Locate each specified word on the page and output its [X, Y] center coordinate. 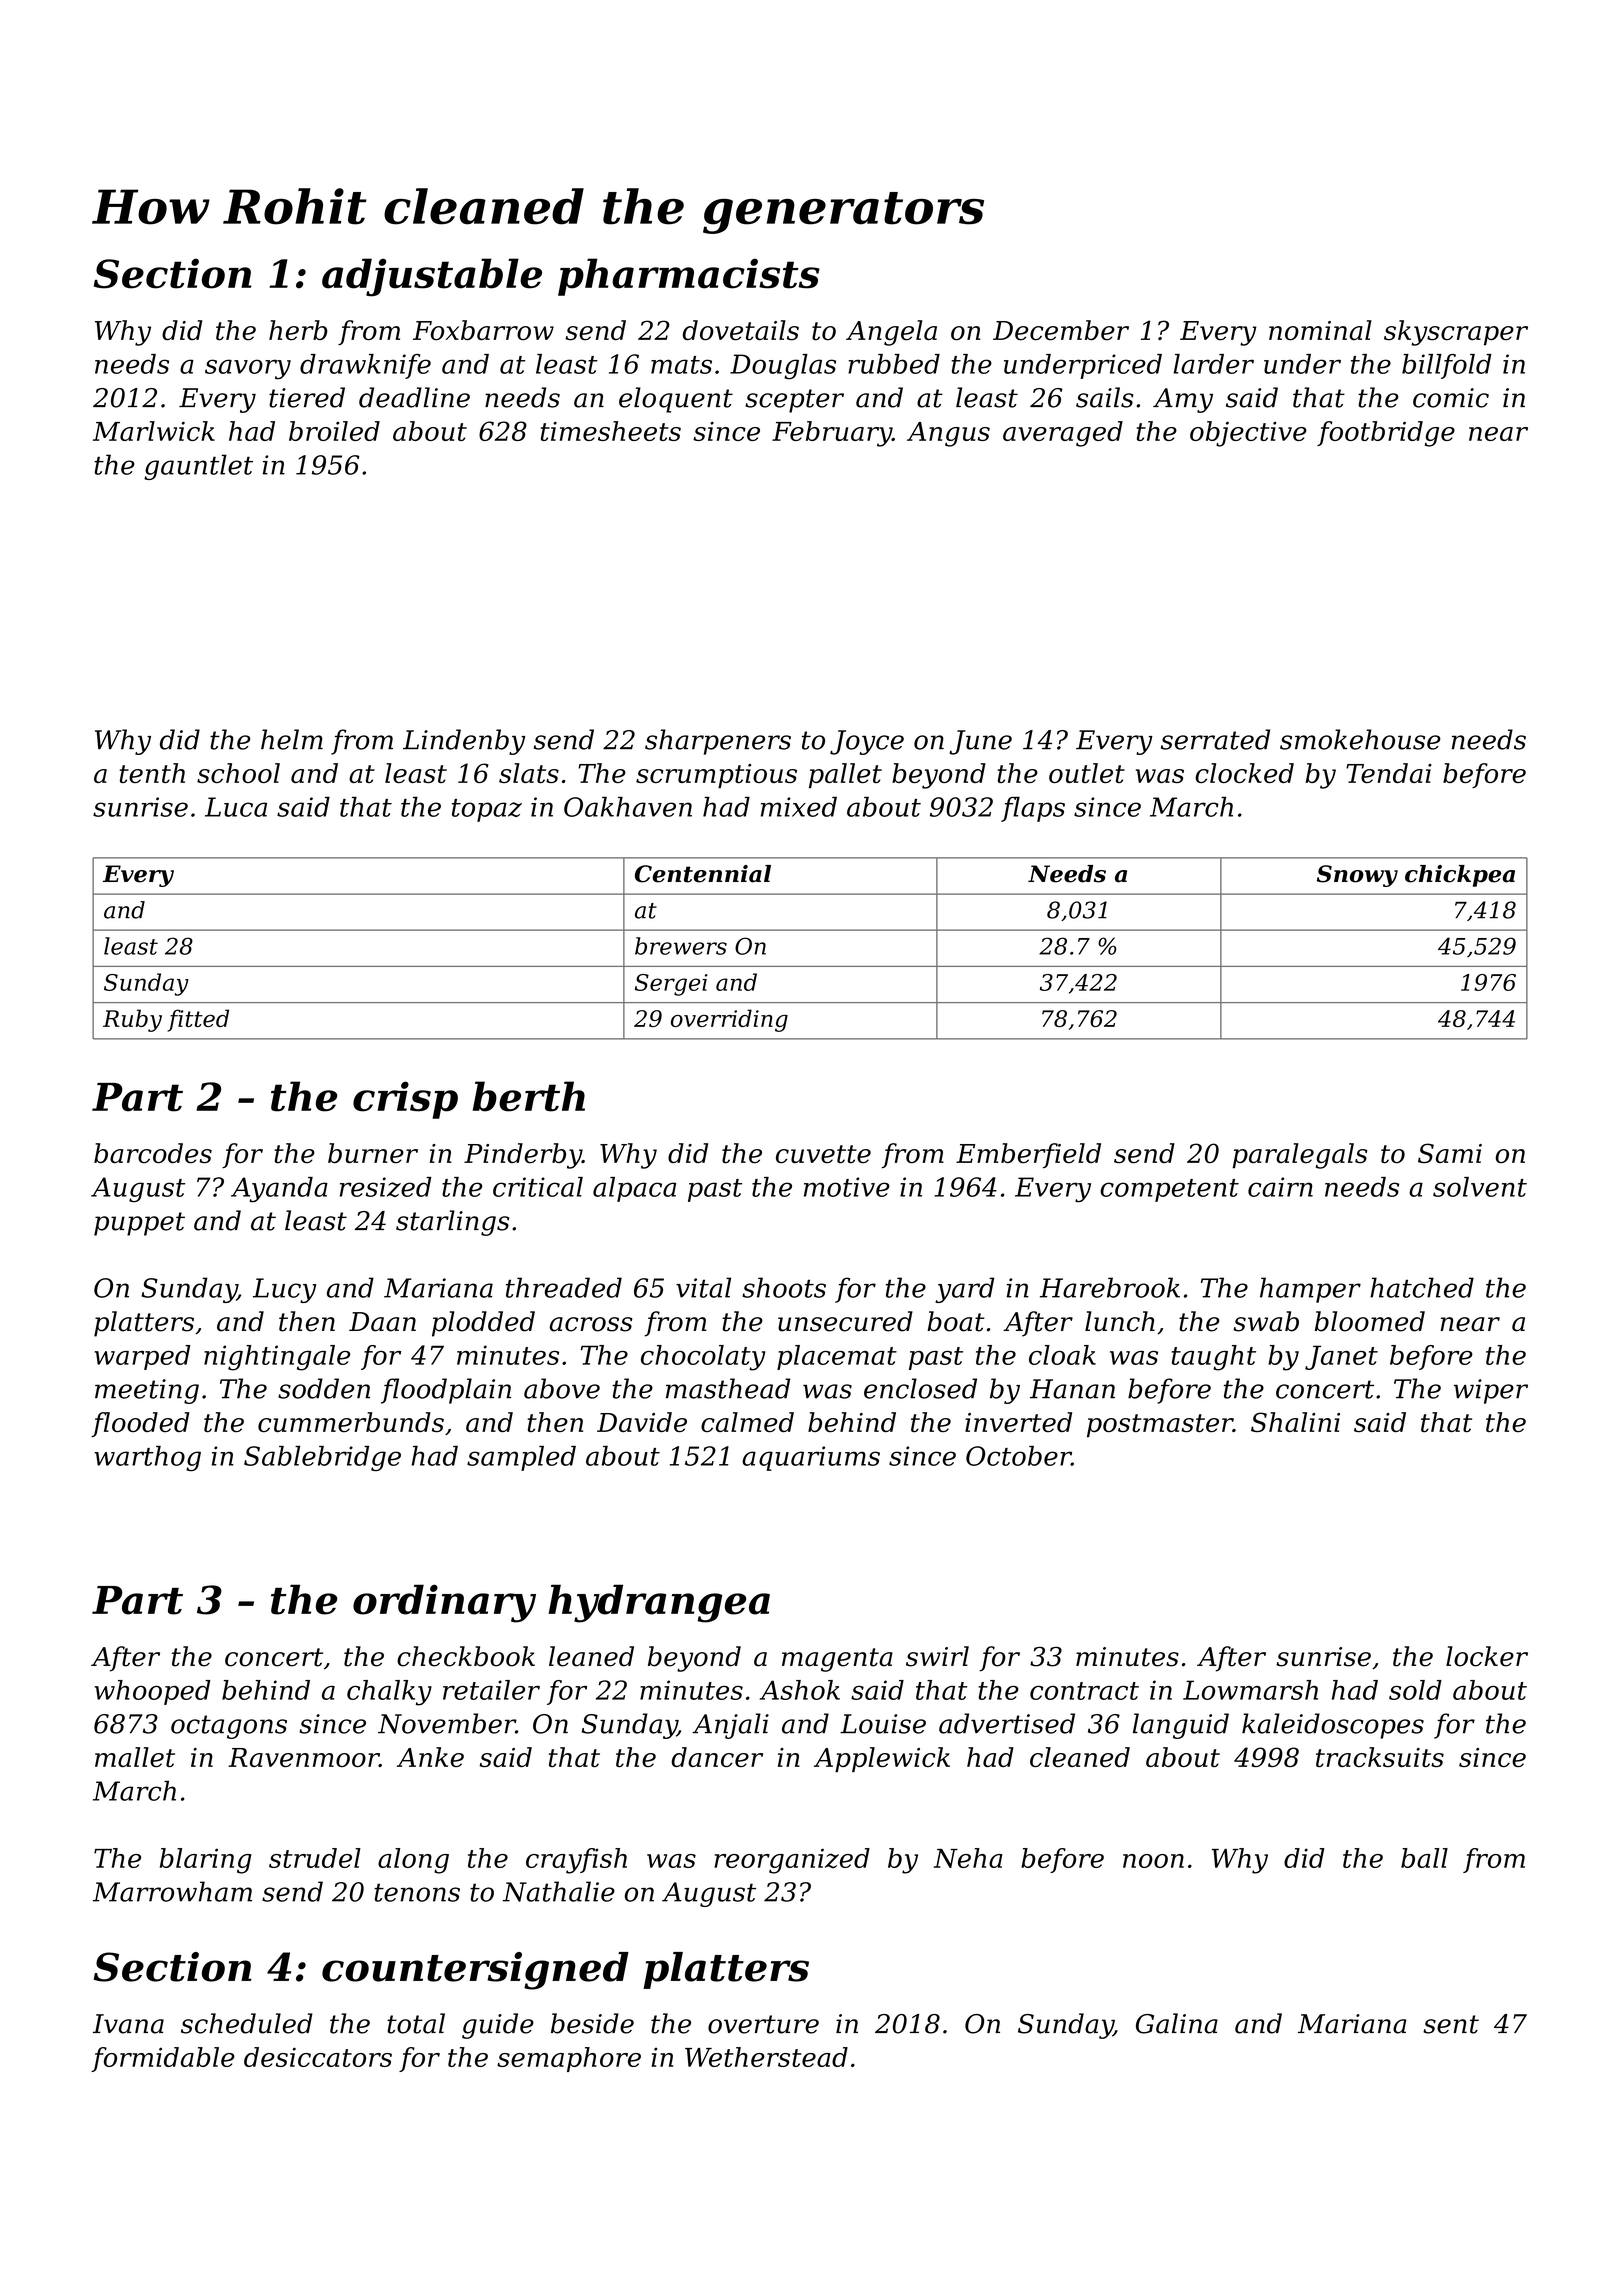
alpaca [634, 1189]
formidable [163, 2059]
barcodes [153, 1153]
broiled [334, 431]
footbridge [1386, 434]
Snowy [1357, 876]
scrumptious [716, 776]
